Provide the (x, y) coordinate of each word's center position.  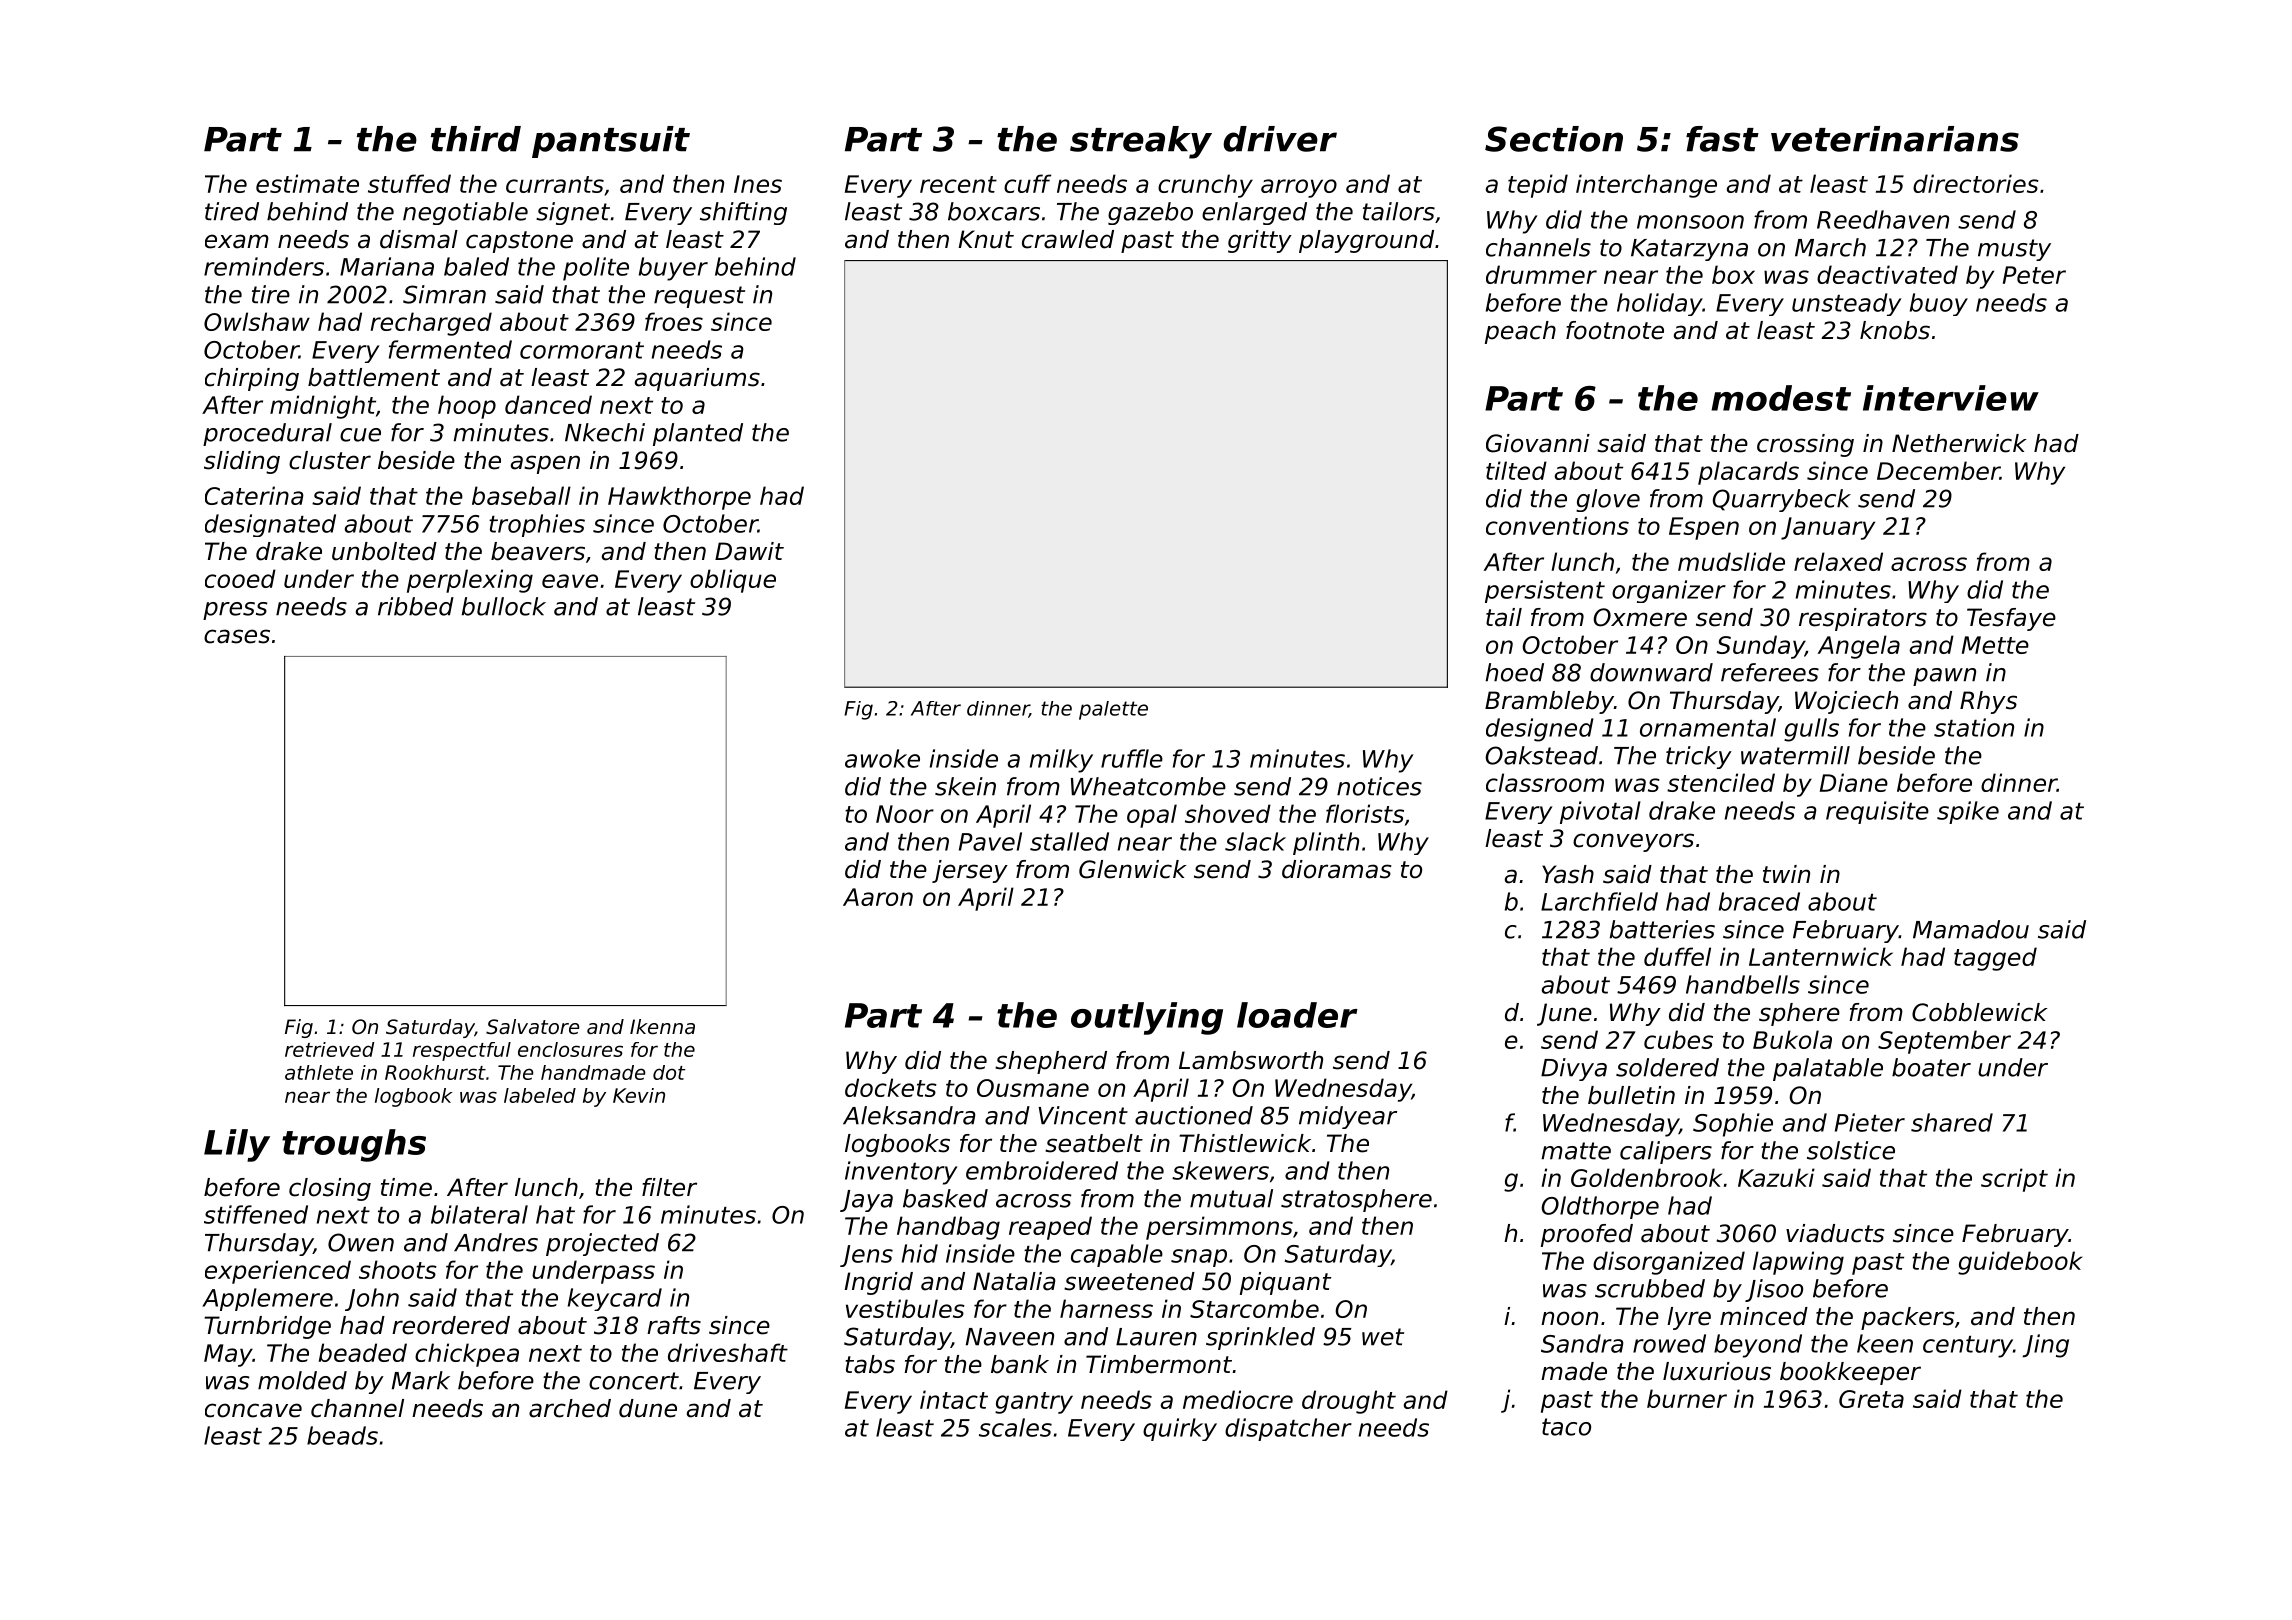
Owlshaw (257, 321)
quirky (1180, 1429)
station (1974, 727)
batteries (1662, 929)
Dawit (749, 551)
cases (237, 636)
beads (342, 1435)
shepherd (1051, 1062)
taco (1566, 1427)
